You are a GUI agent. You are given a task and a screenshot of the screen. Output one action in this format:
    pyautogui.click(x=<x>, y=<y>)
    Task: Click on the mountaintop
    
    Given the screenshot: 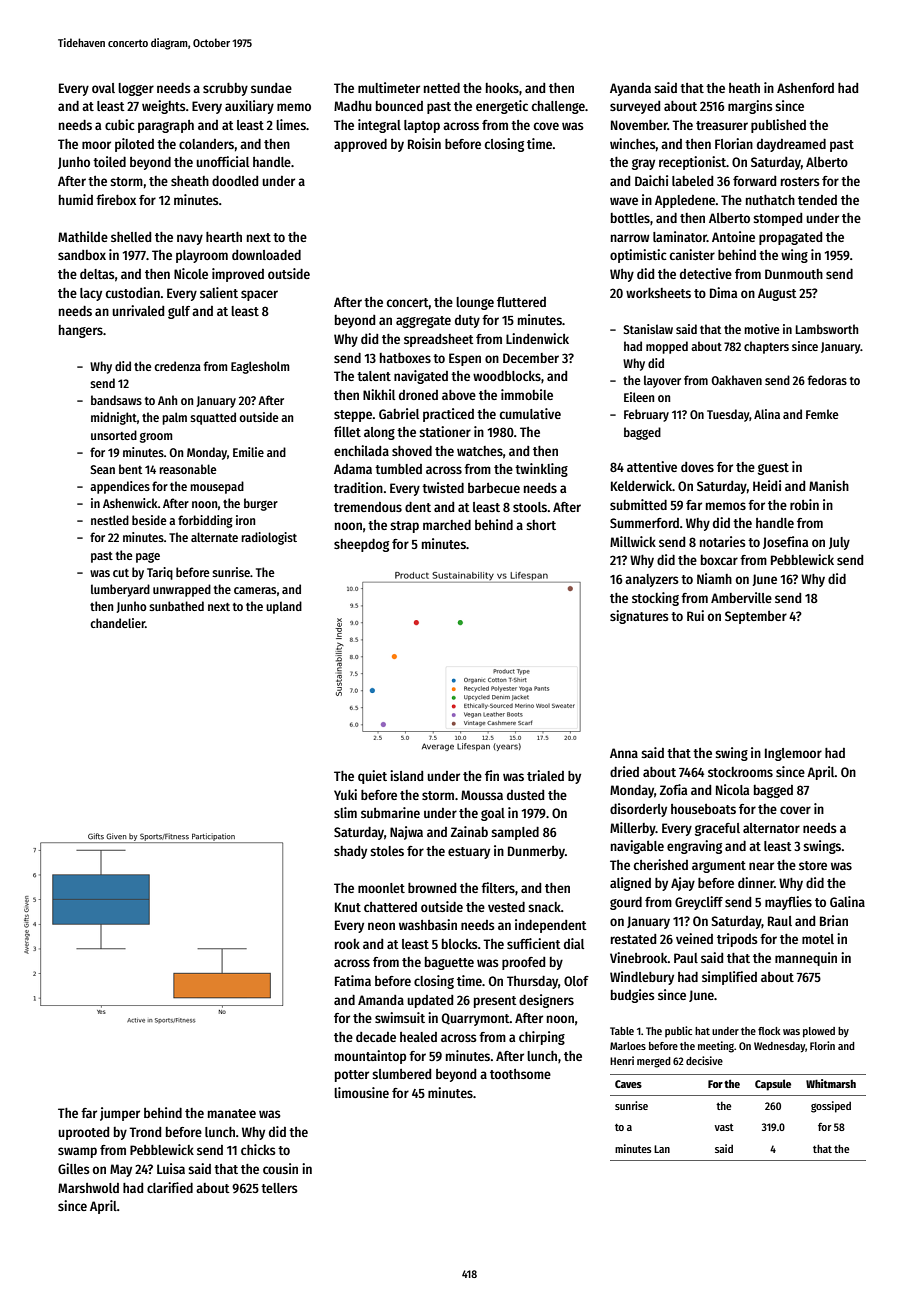 What is the action you would take?
    pyautogui.click(x=370, y=1057)
